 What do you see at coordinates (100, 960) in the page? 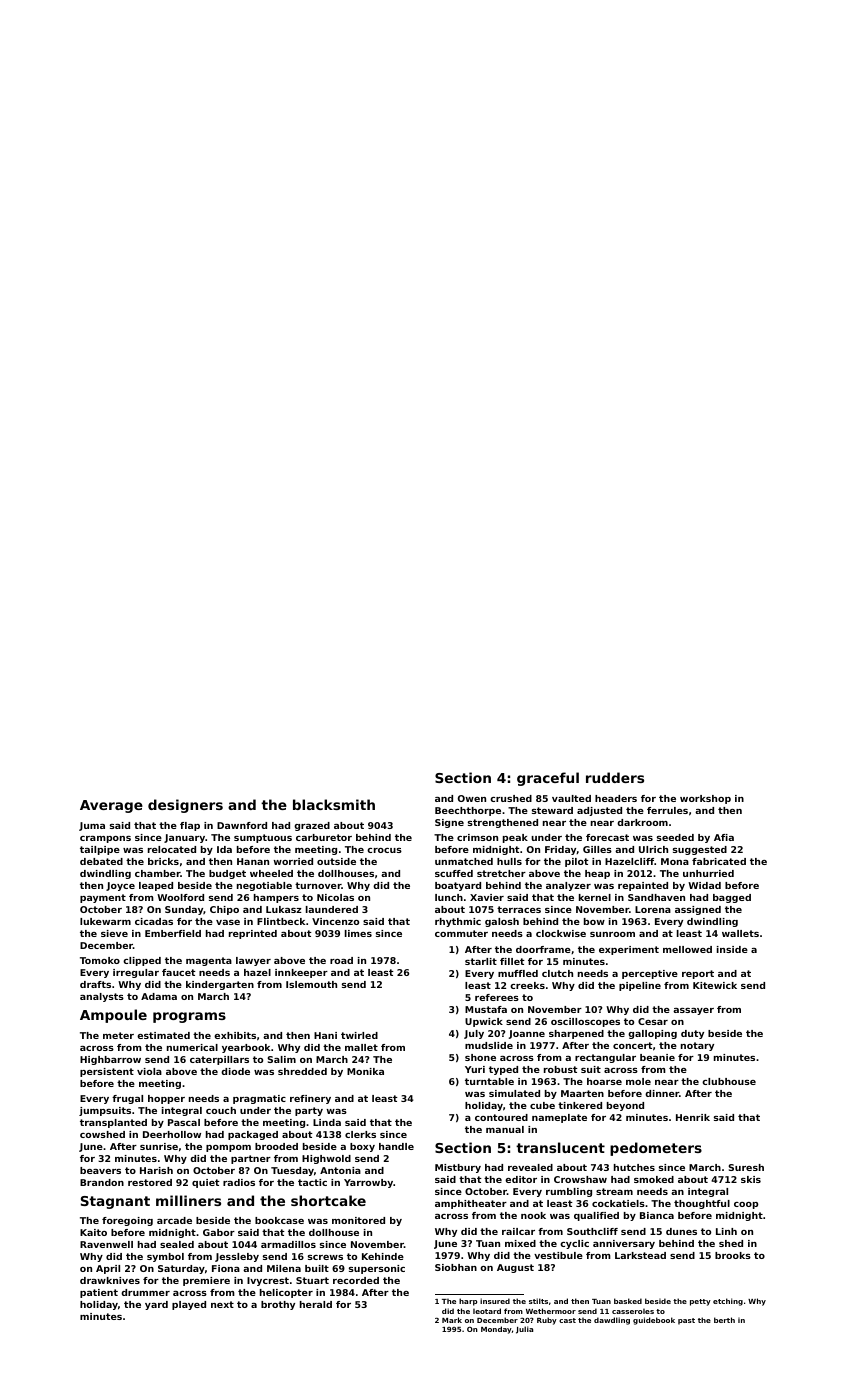
I see `Tomoko` at bounding box center [100, 960].
